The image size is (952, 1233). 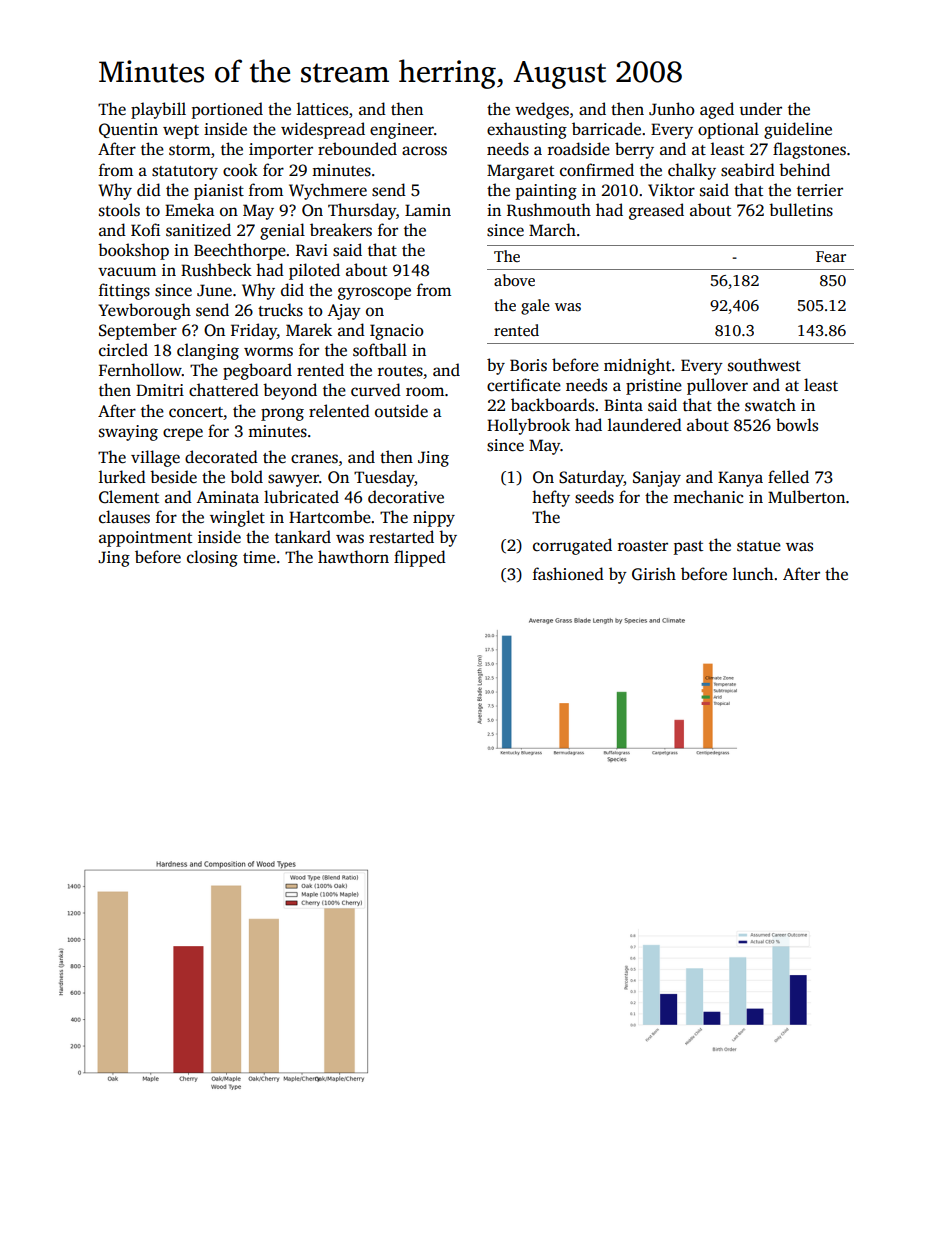 What do you see at coordinates (155, 458) in the screenshot?
I see `village` at bounding box center [155, 458].
